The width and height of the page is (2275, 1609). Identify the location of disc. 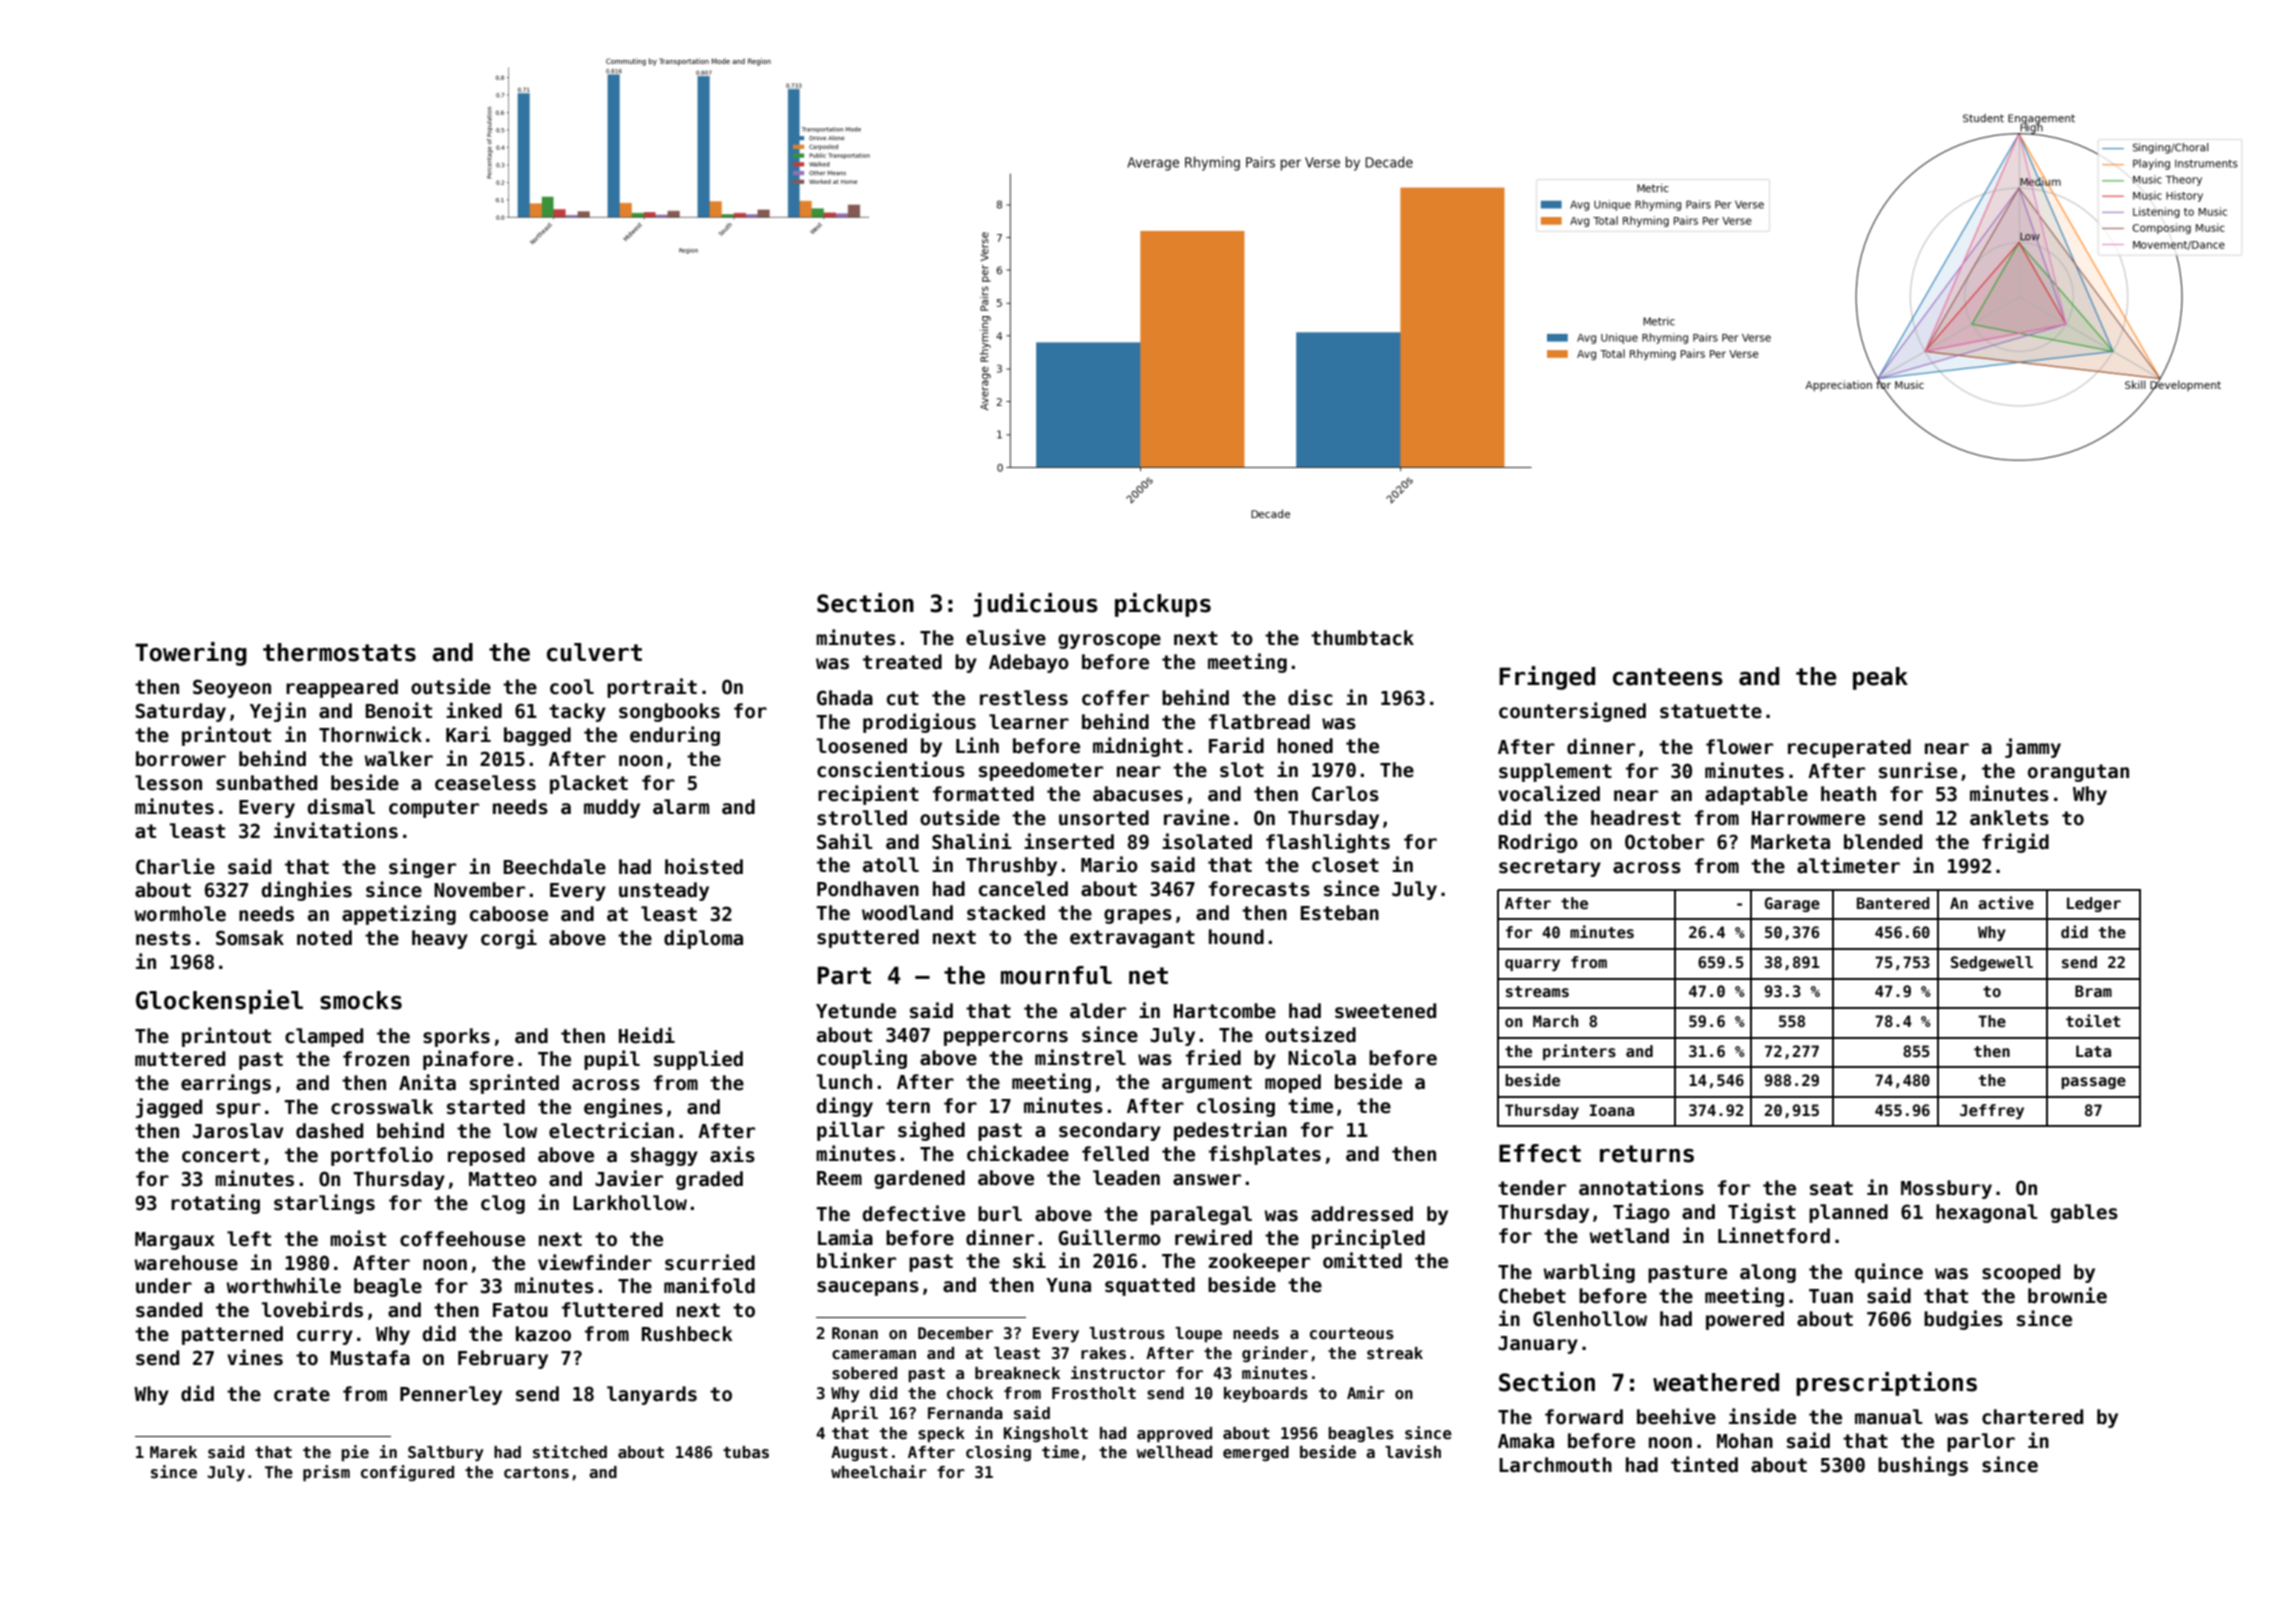
(1310, 697).
